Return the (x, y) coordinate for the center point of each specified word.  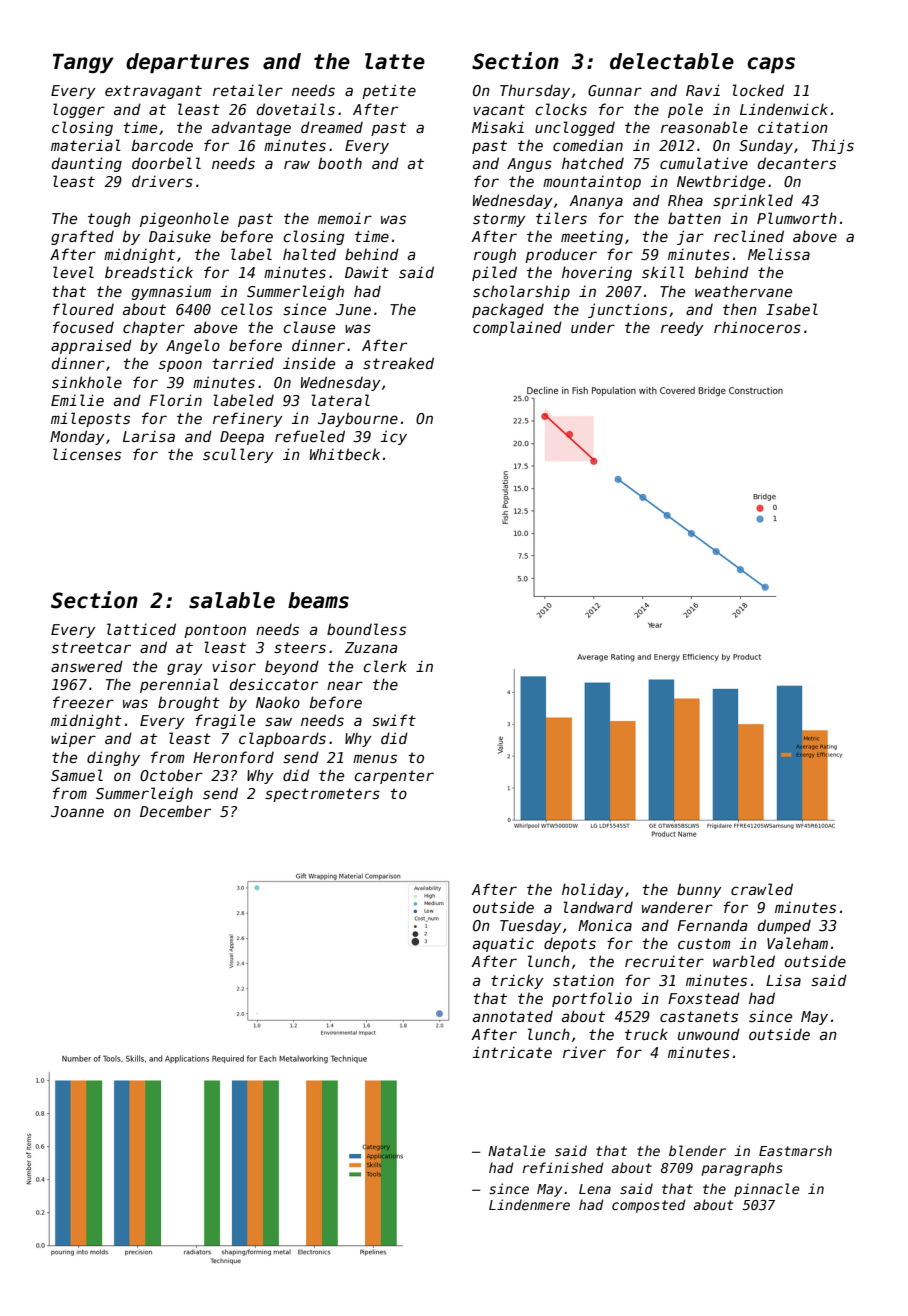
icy (394, 437)
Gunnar (615, 90)
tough (109, 219)
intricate (512, 1052)
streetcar (91, 647)
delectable (672, 61)
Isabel (792, 309)
